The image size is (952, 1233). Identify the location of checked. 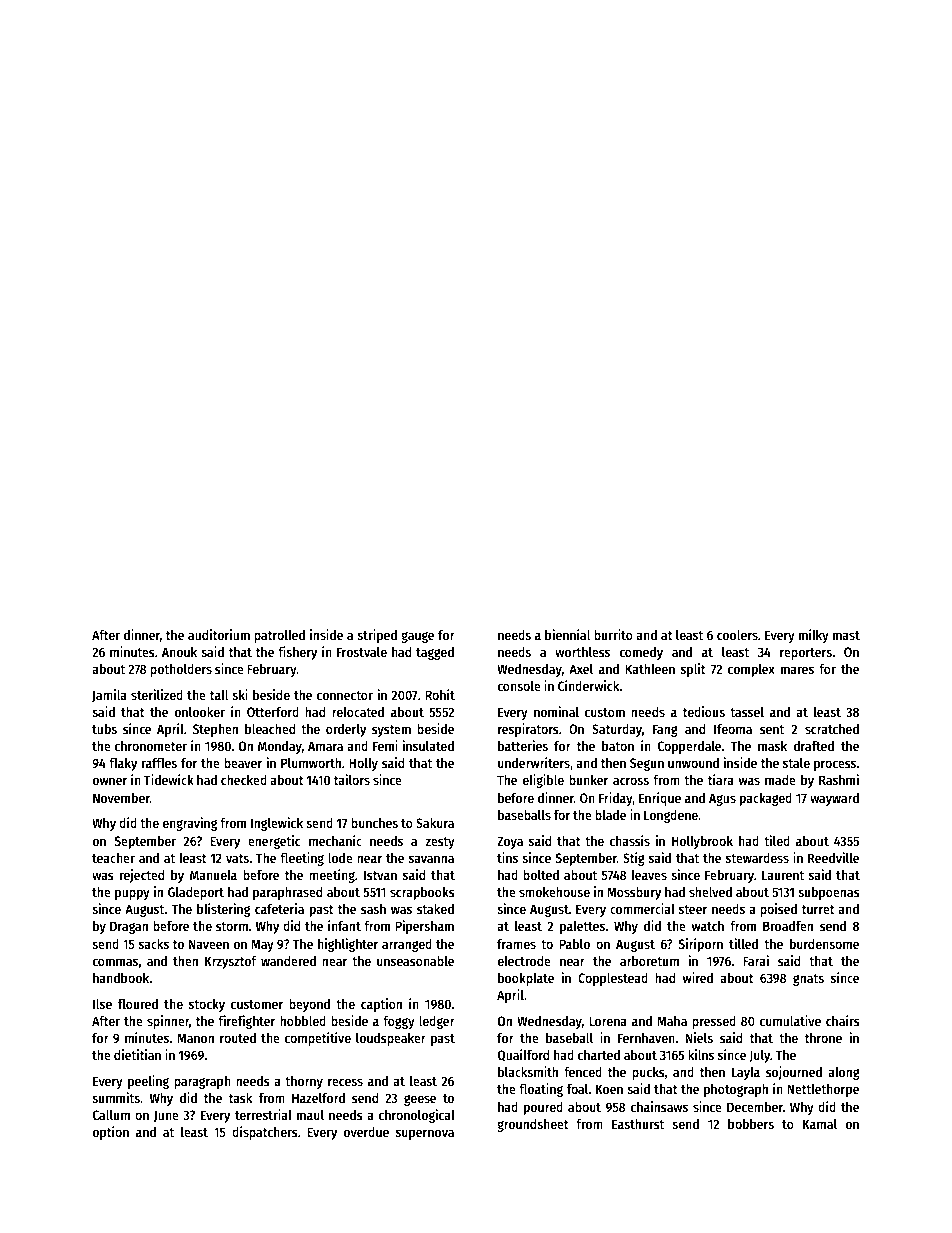
(244, 780).
